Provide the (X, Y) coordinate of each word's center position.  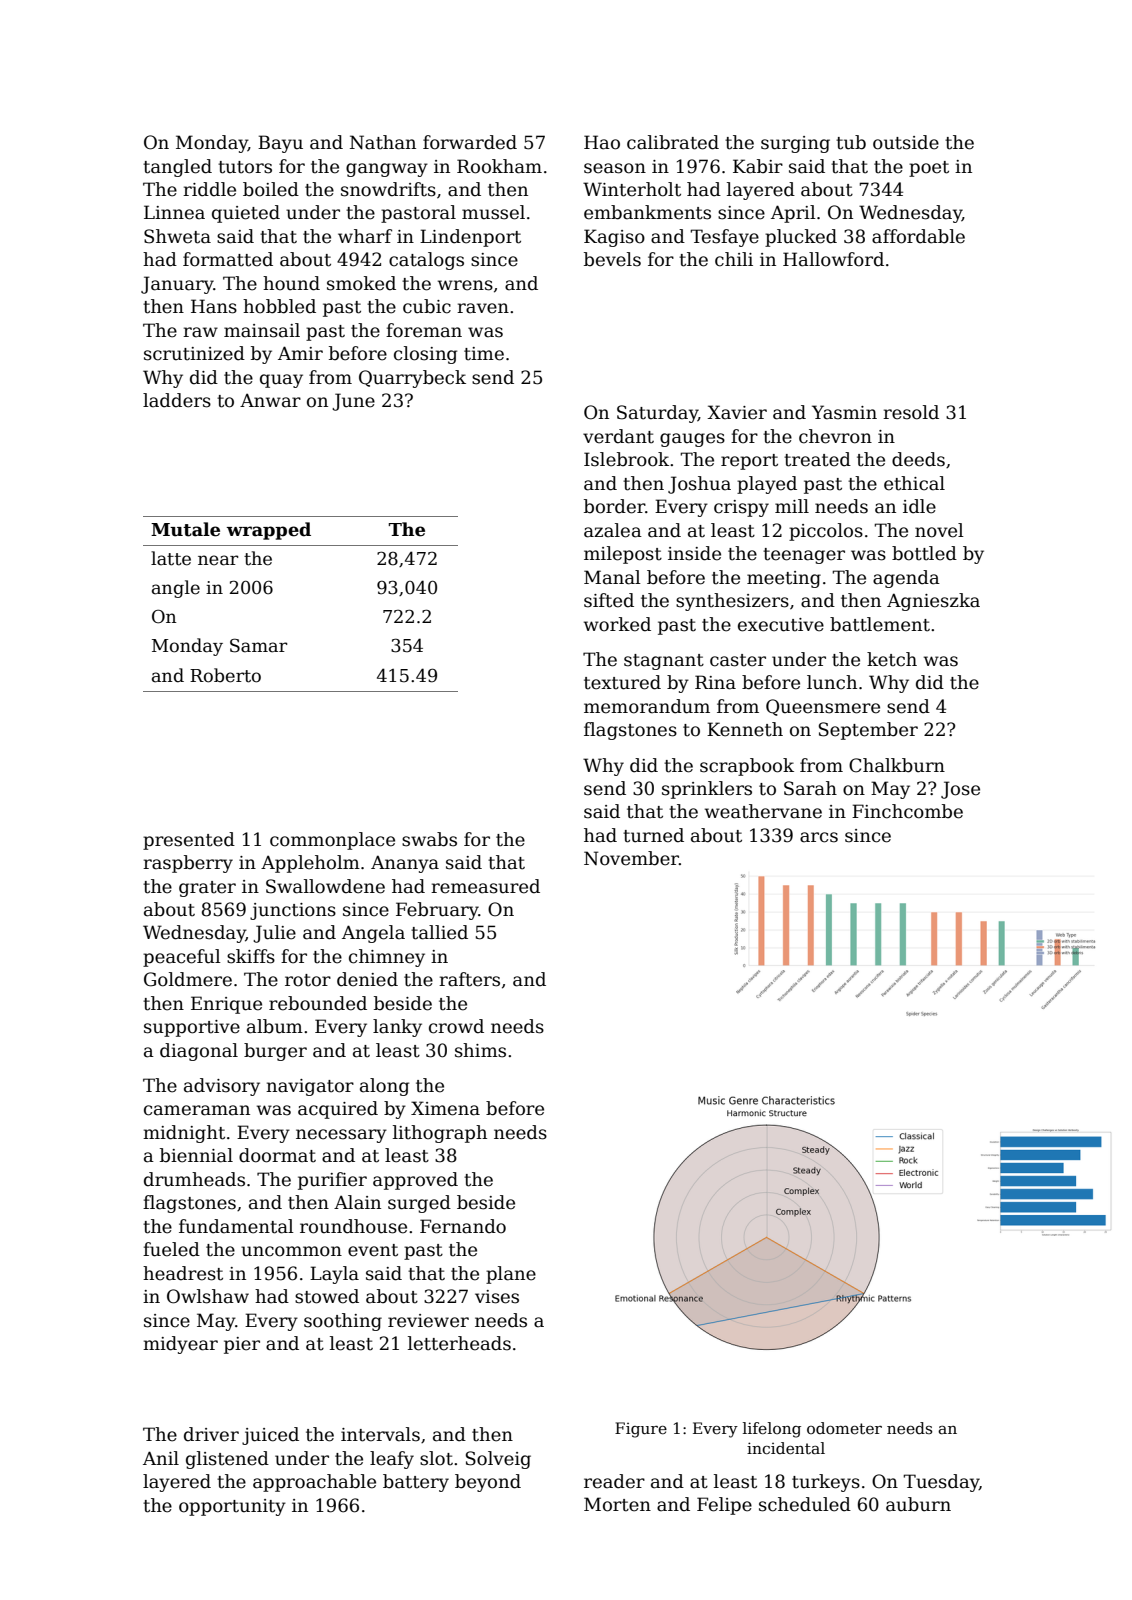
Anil (161, 1458)
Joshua (699, 485)
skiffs (251, 956)
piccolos (826, 532)
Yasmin (844, 412)
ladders (177, 400)
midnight (184, 1134)
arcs (819, 837)
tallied (439, 932)
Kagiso (614, 238)
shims (480, 1050)
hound (291, 283)
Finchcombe (907, 811)
